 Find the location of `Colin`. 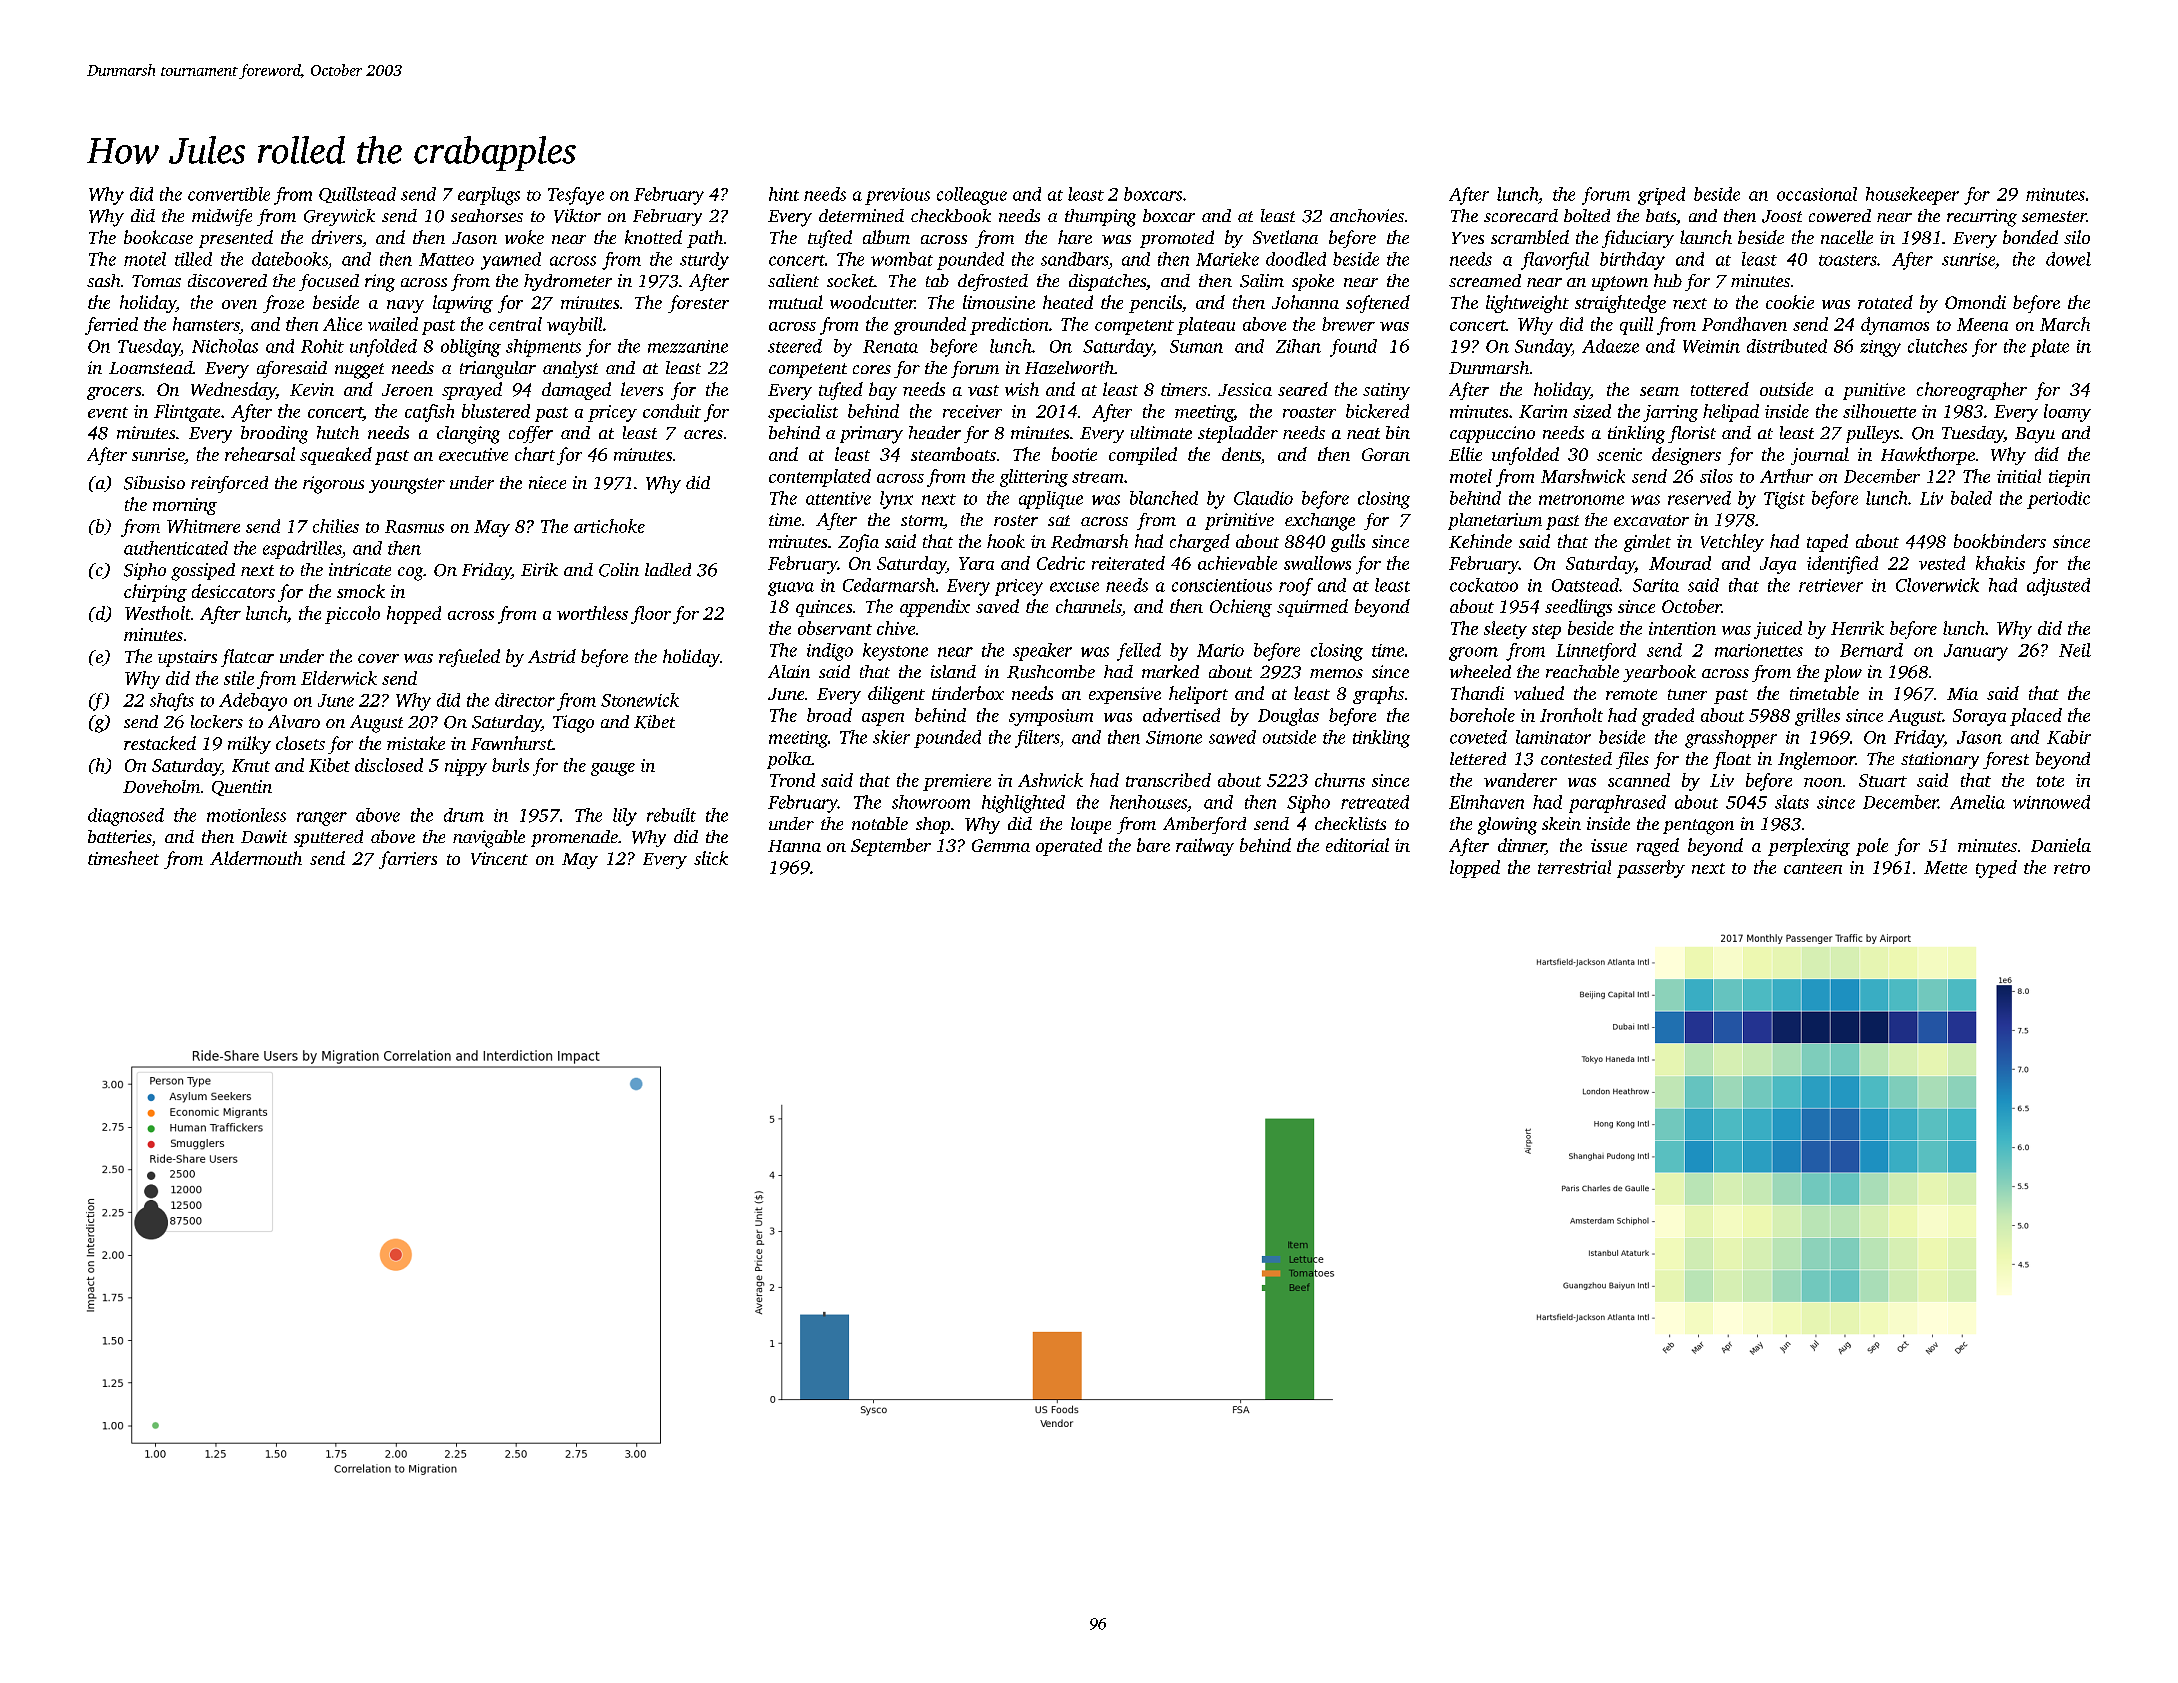

Colin is located at coordinates (619, 570).
